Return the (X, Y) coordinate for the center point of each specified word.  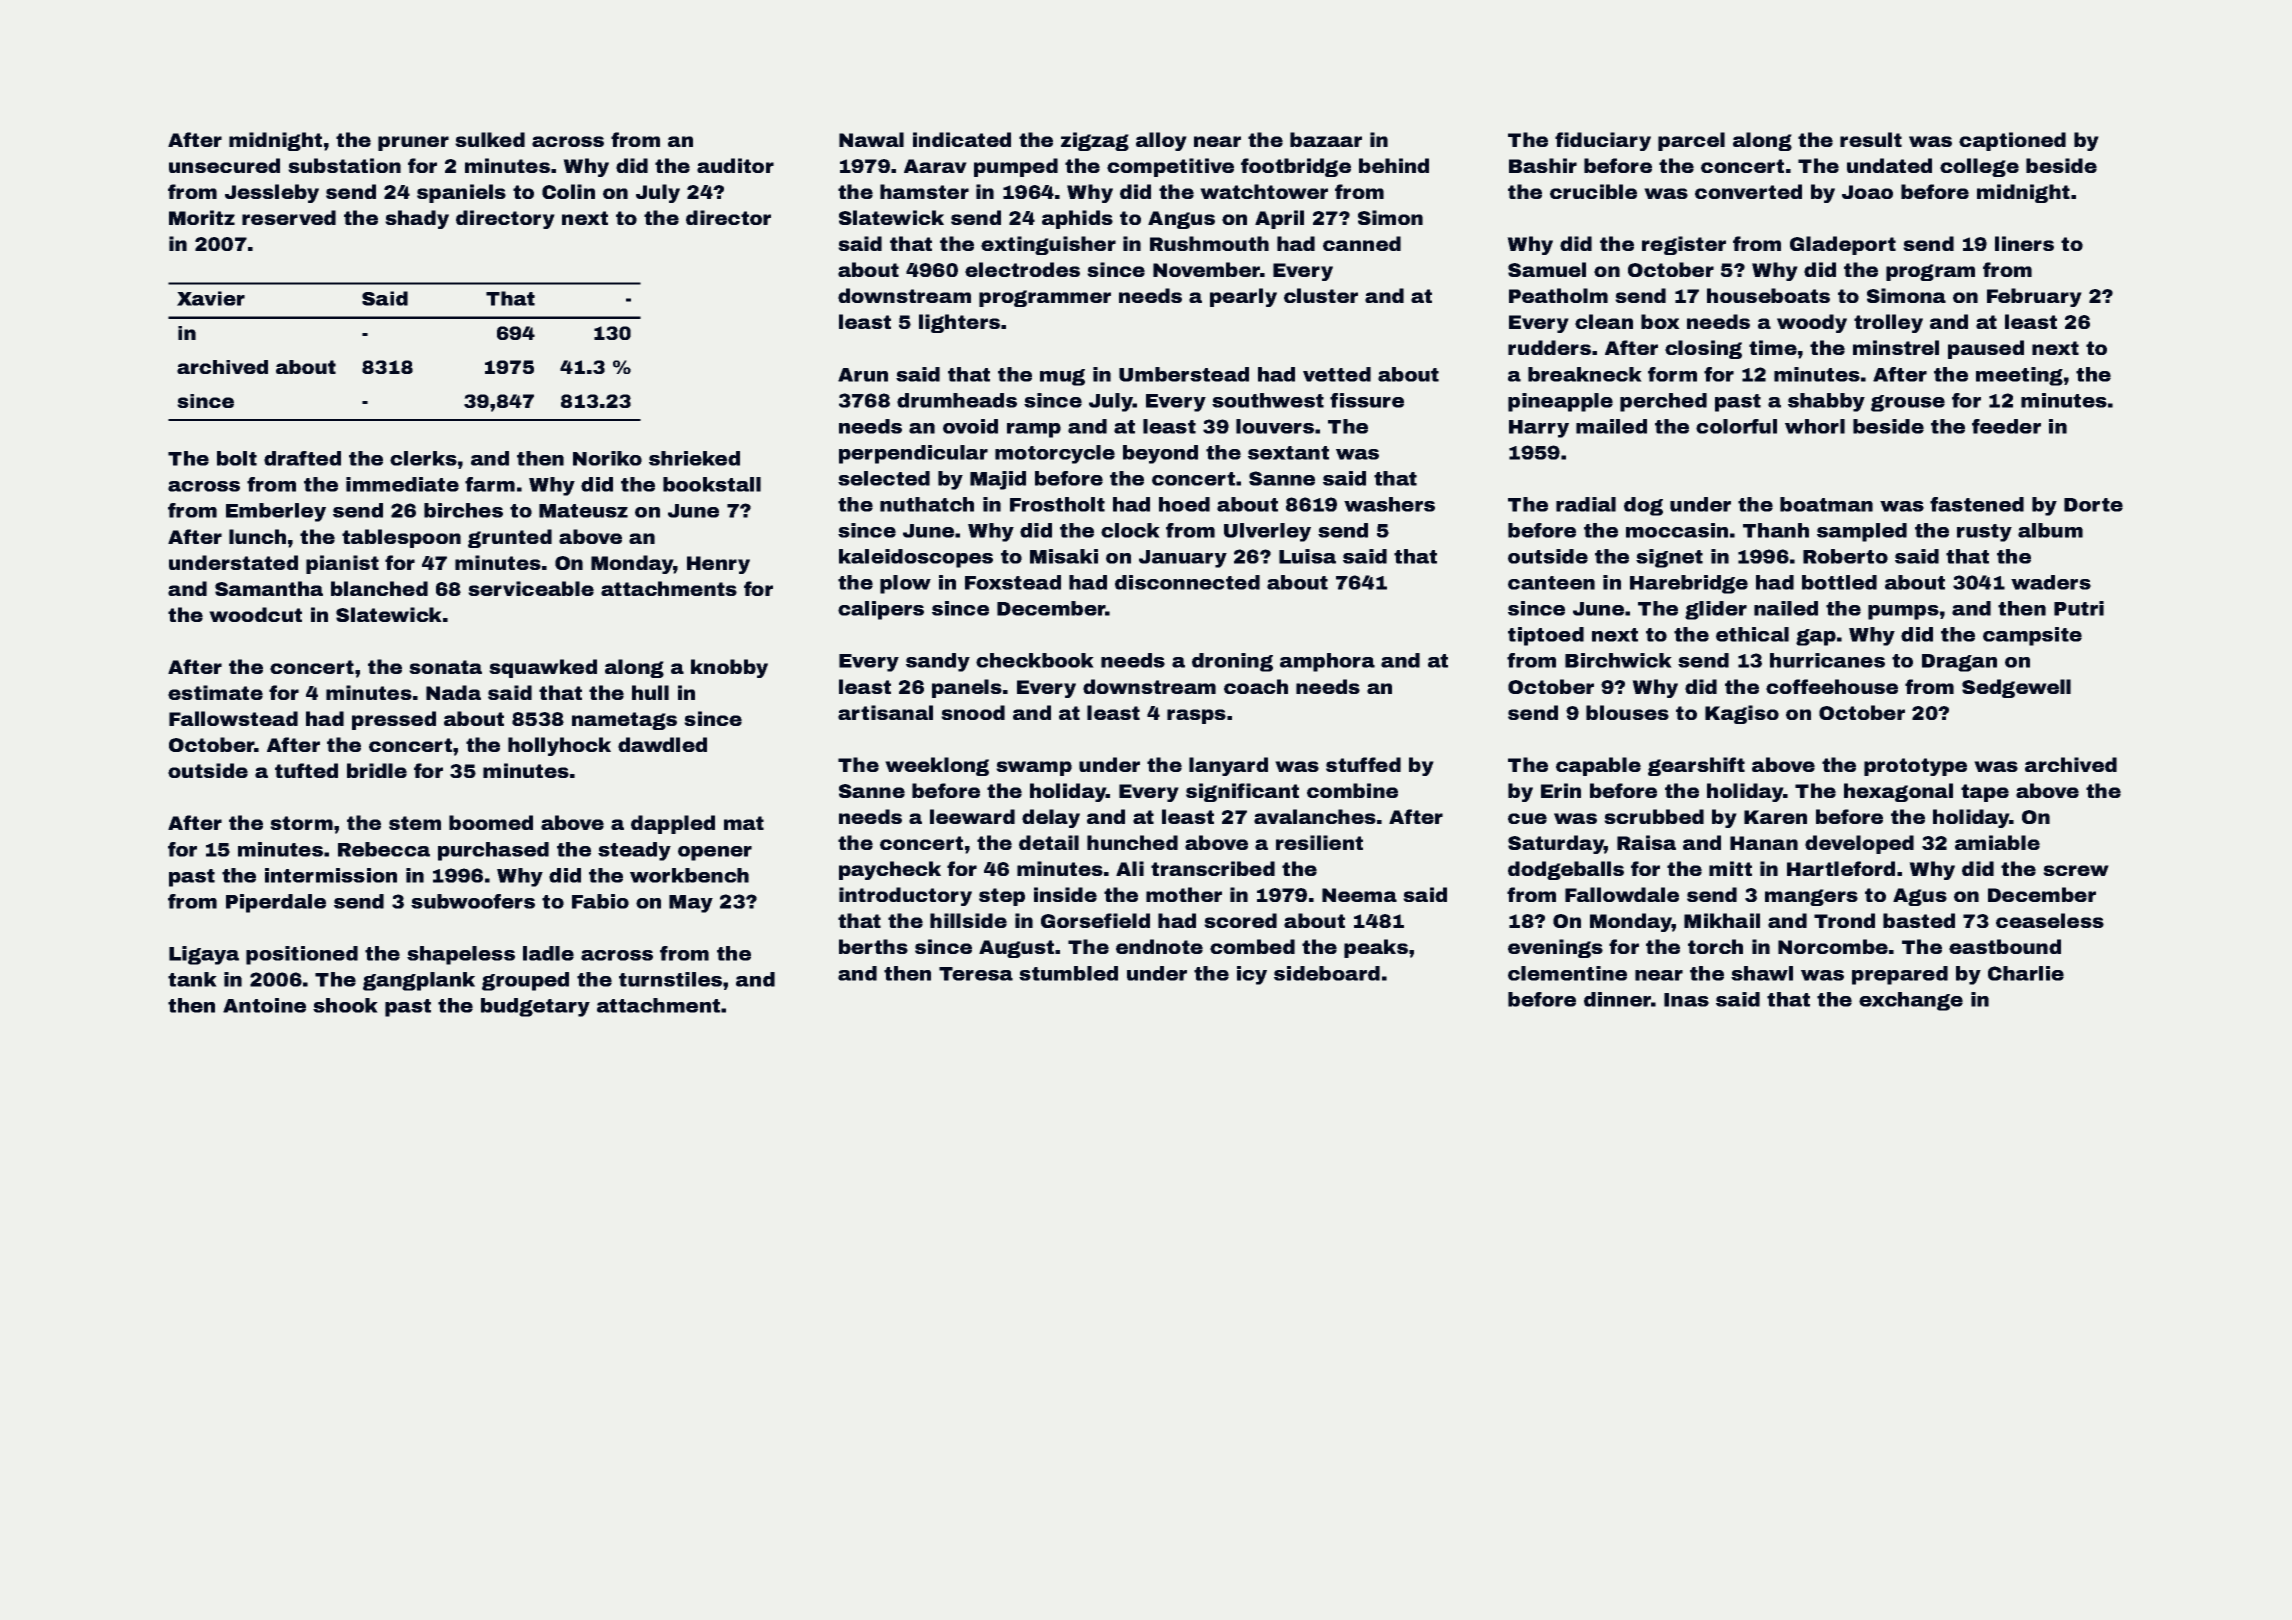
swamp (1034, 768)
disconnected (1187, 582)
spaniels (461, 193)
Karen (1775, 817)
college (1979, 167)
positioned (302, 955)
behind (1394, 165)
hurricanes (1827, 660)
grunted (510, 538)
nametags (624, 721)
